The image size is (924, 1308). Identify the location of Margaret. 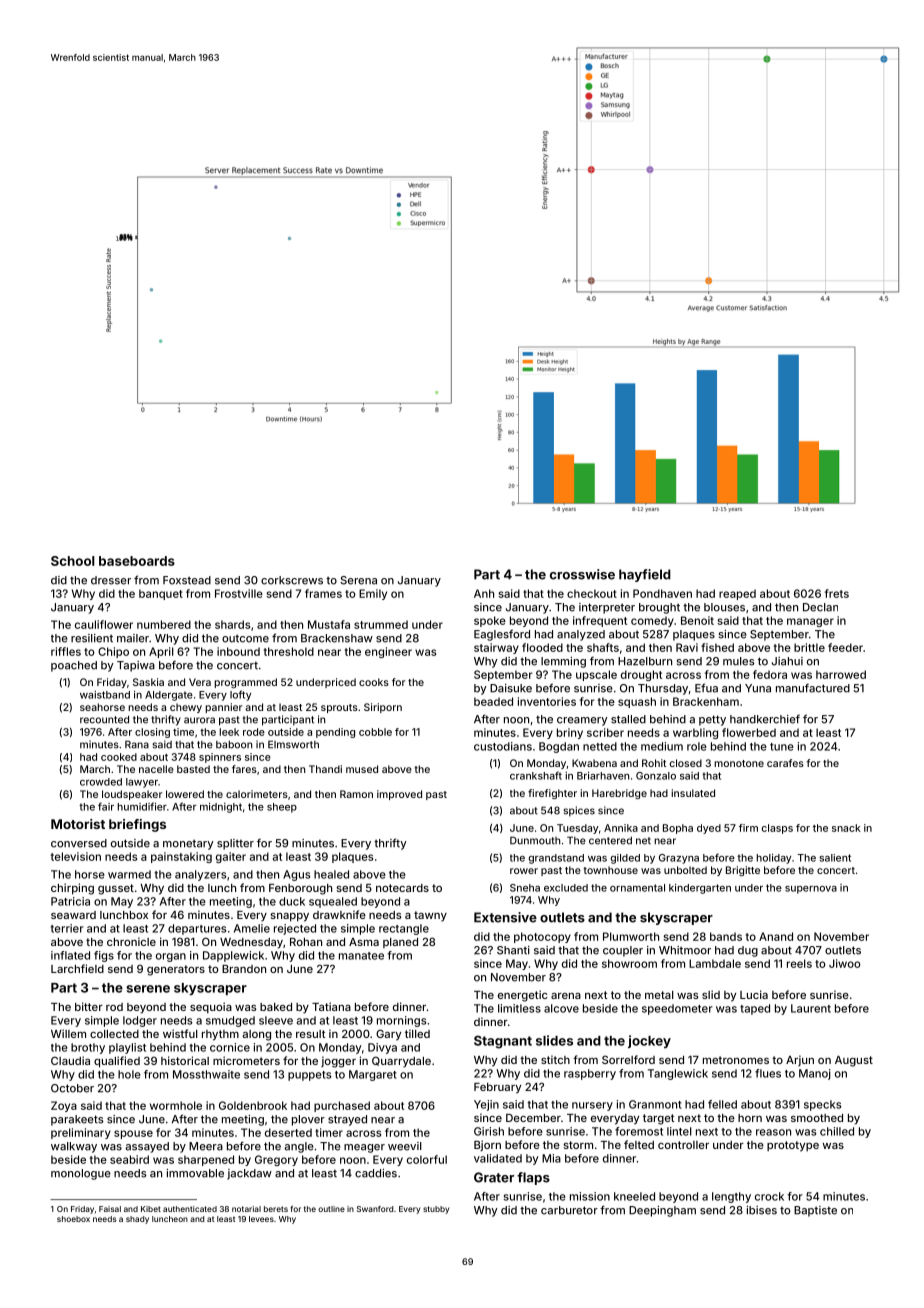
(373, 1075).
